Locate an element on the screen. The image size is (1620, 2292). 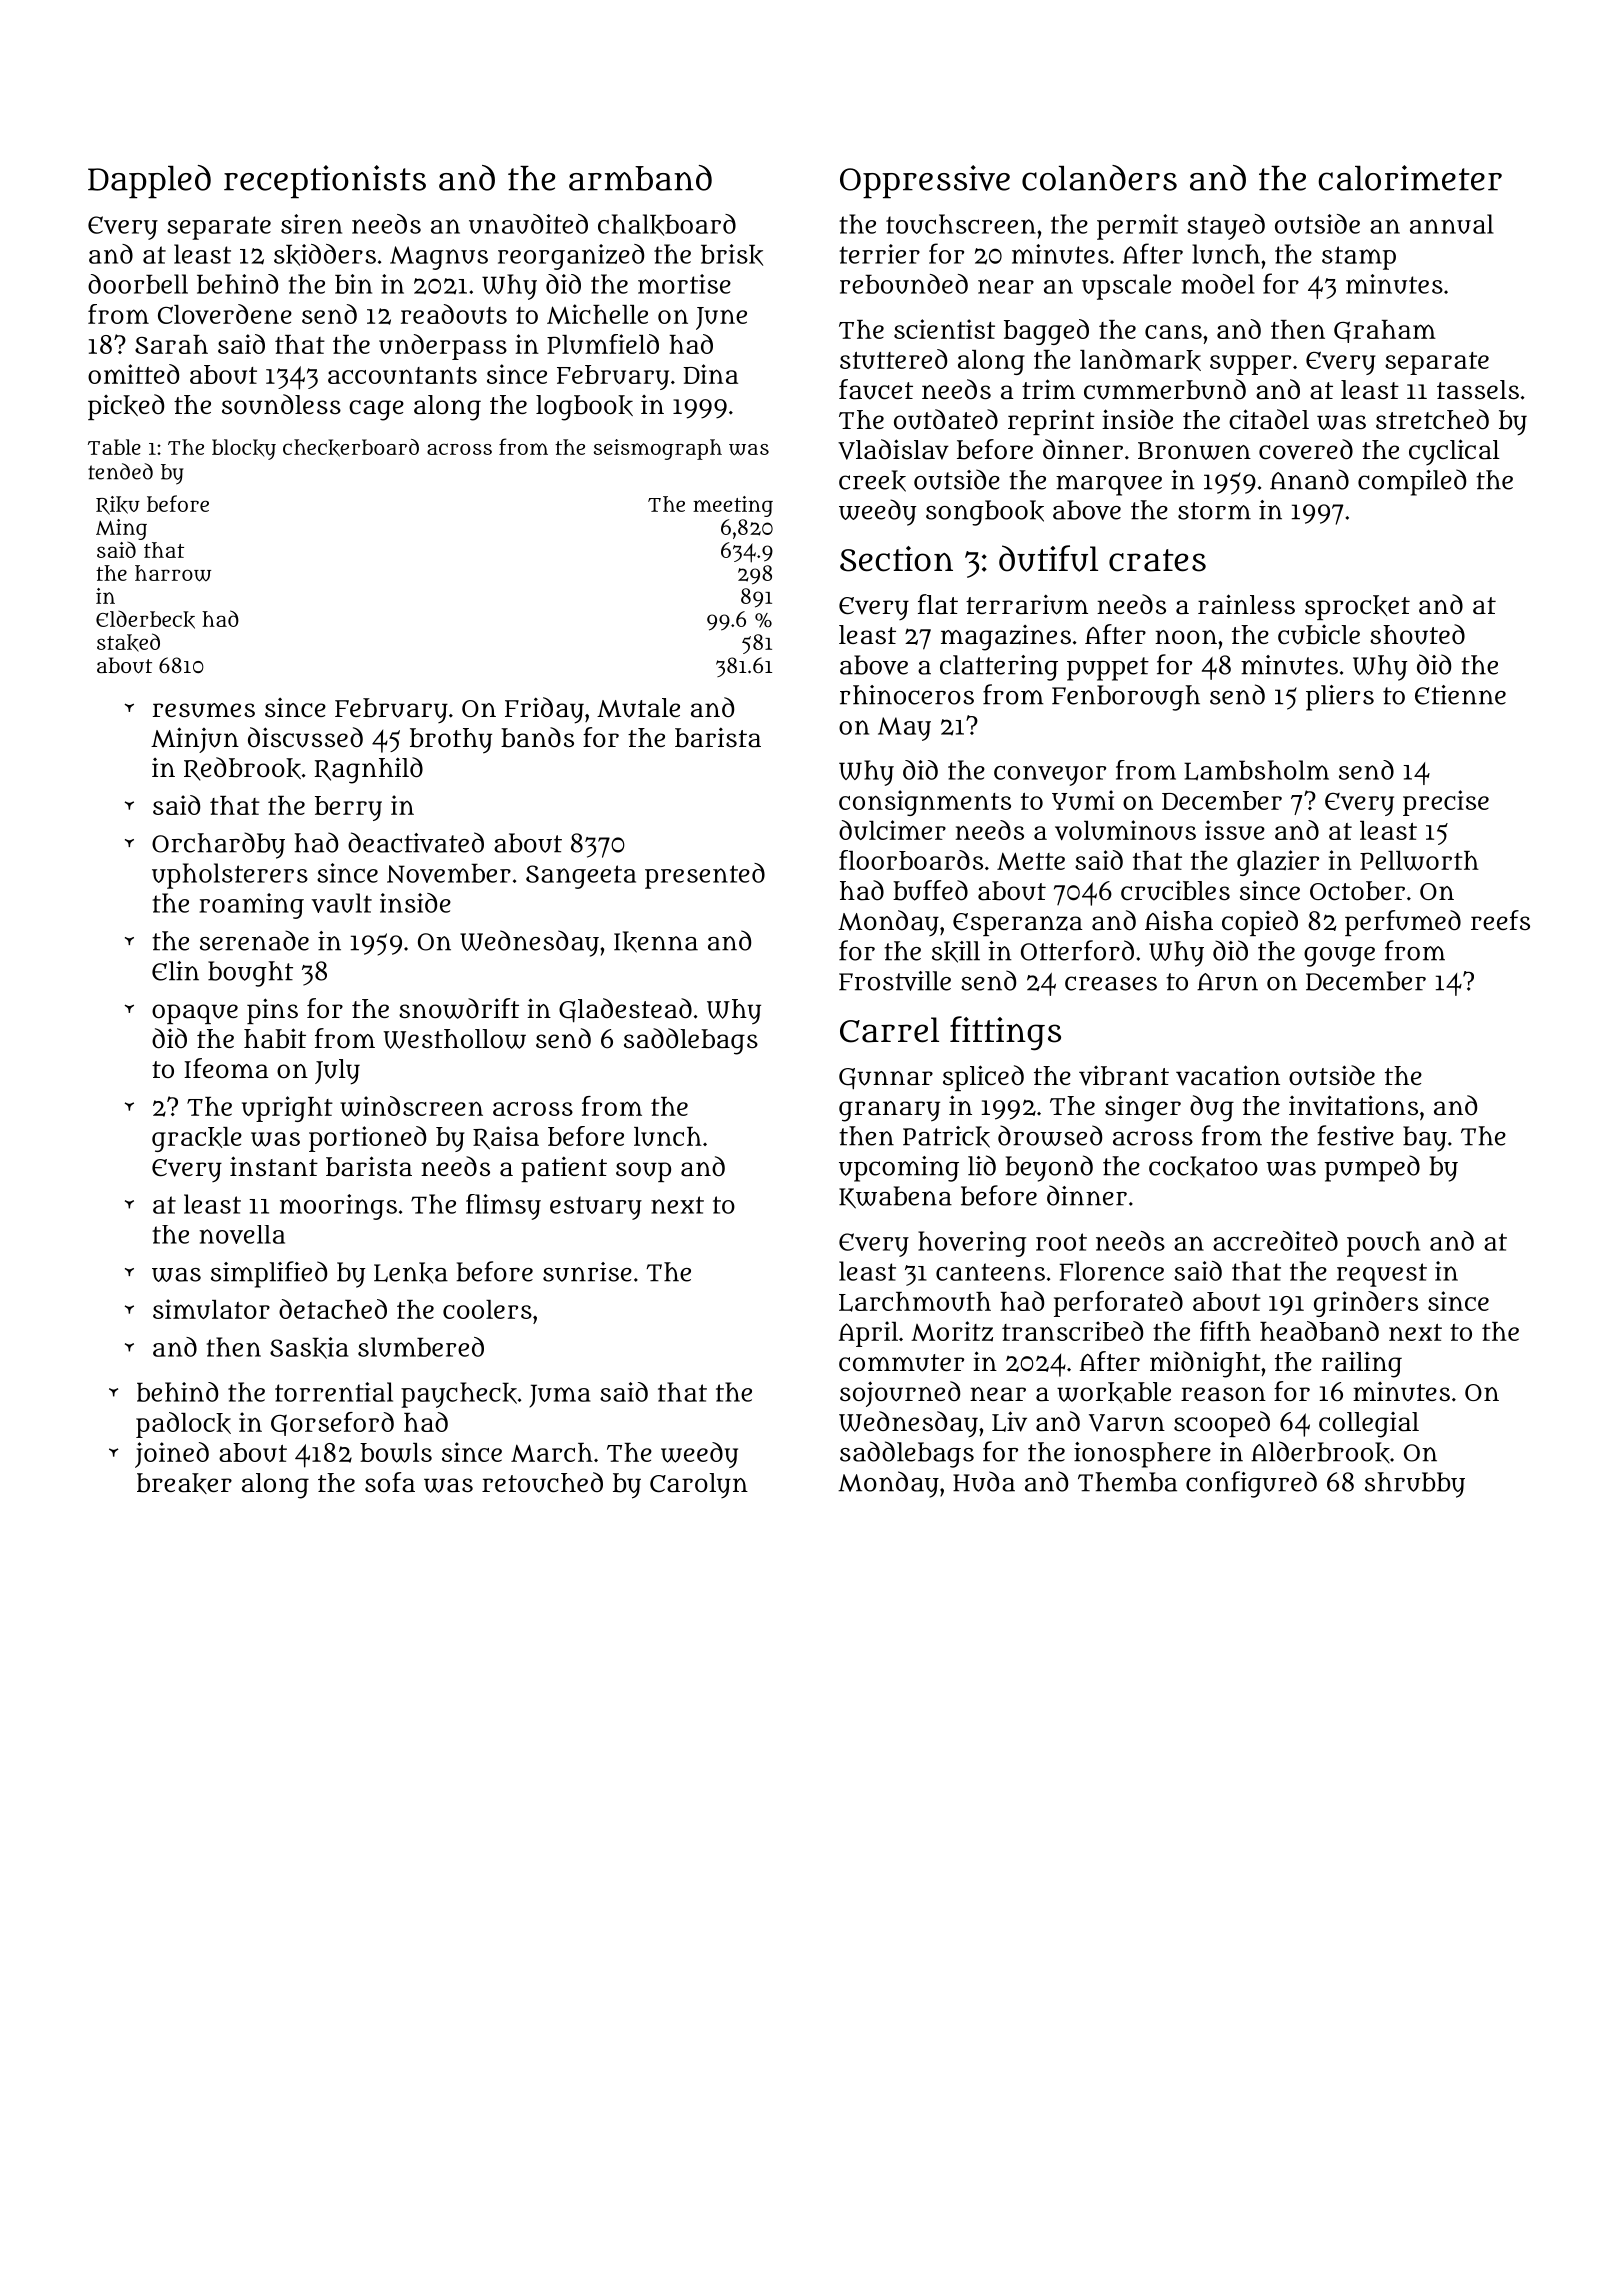
colanders is located at coordinates (1099, 178).
